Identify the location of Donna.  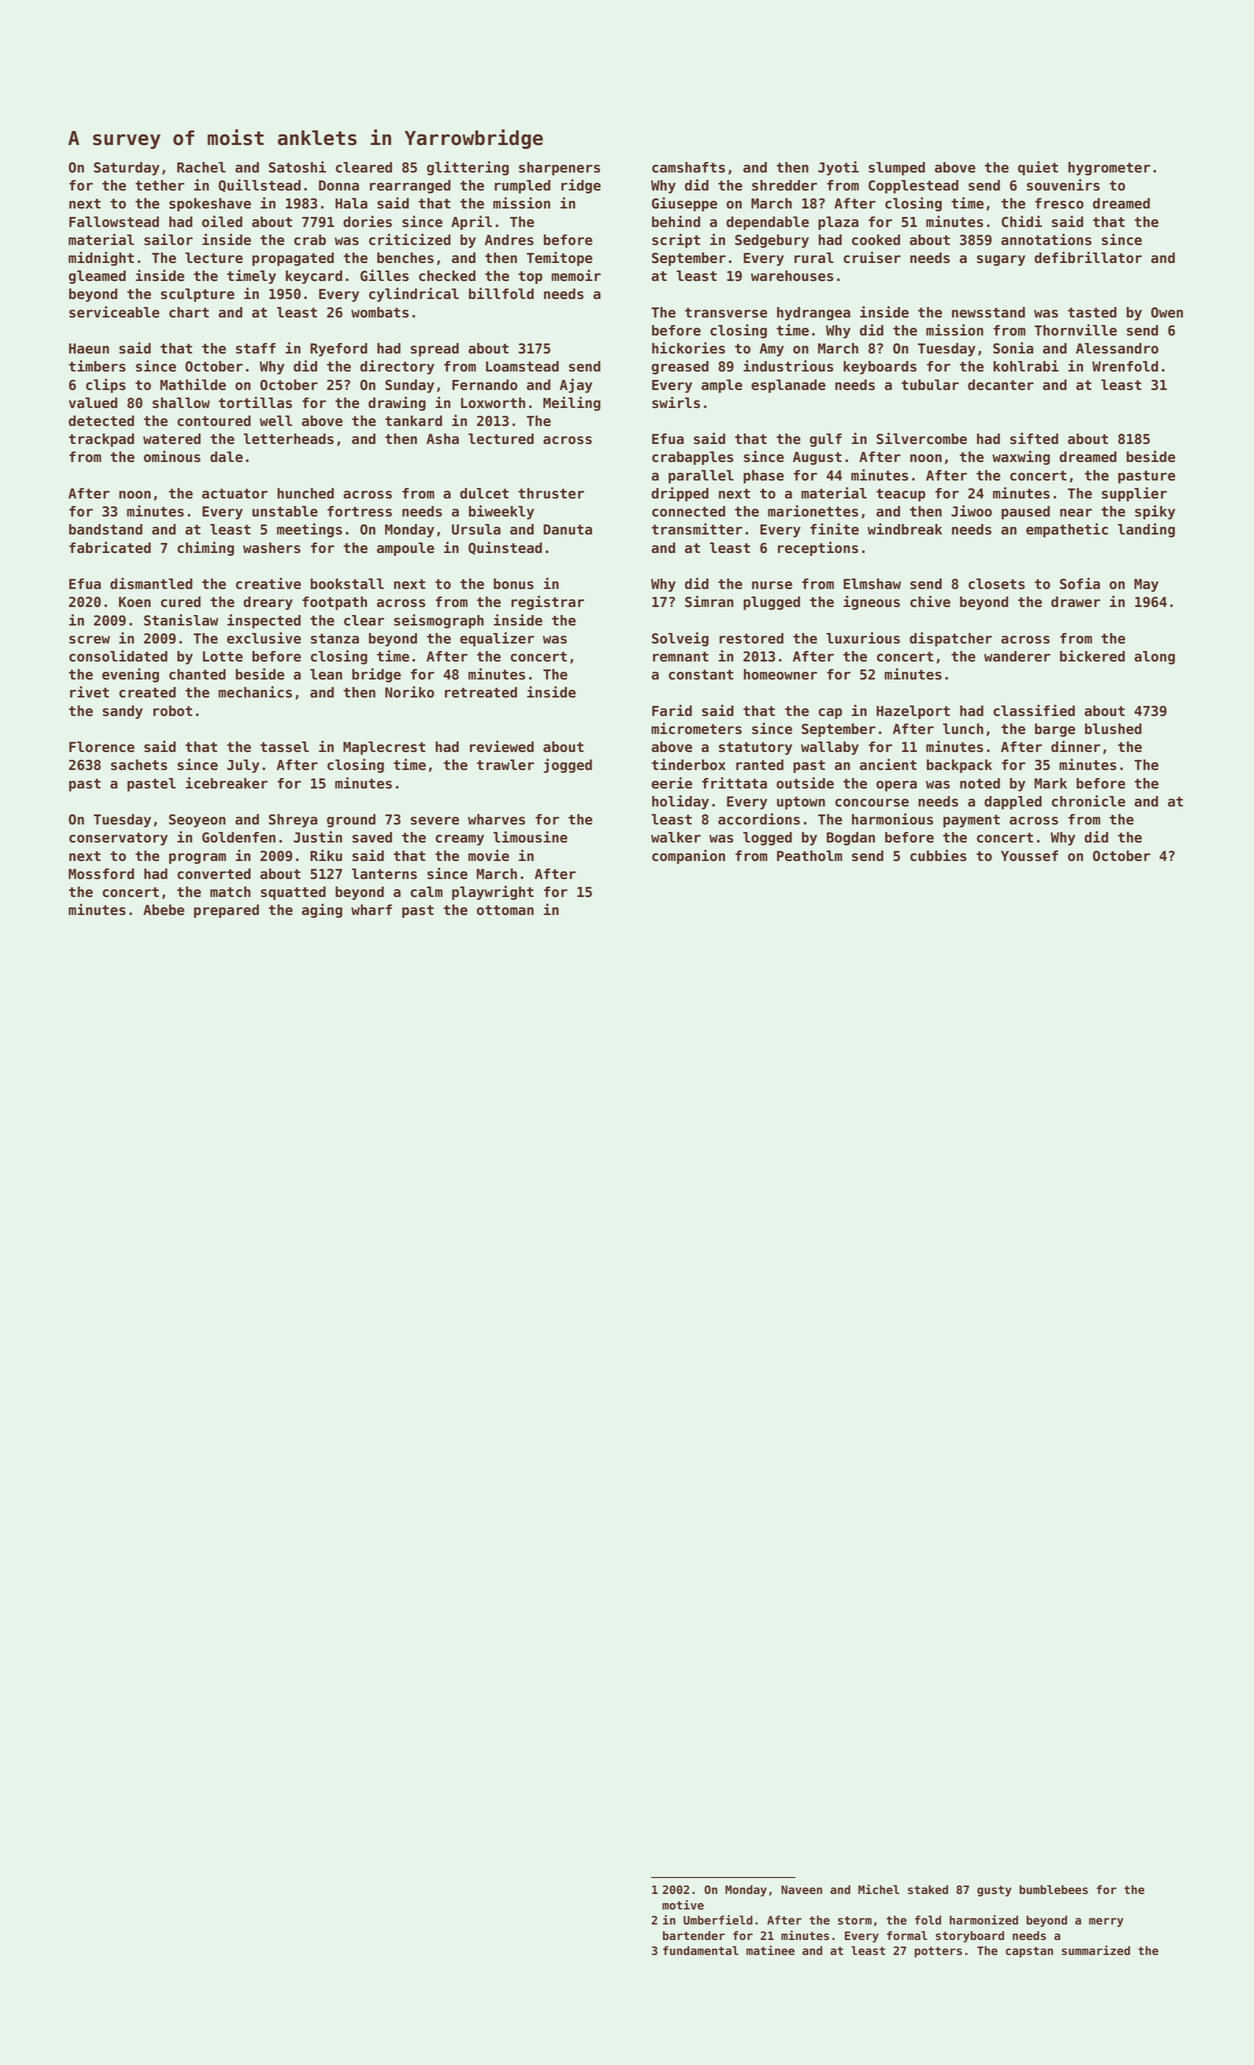
(339, 185).
